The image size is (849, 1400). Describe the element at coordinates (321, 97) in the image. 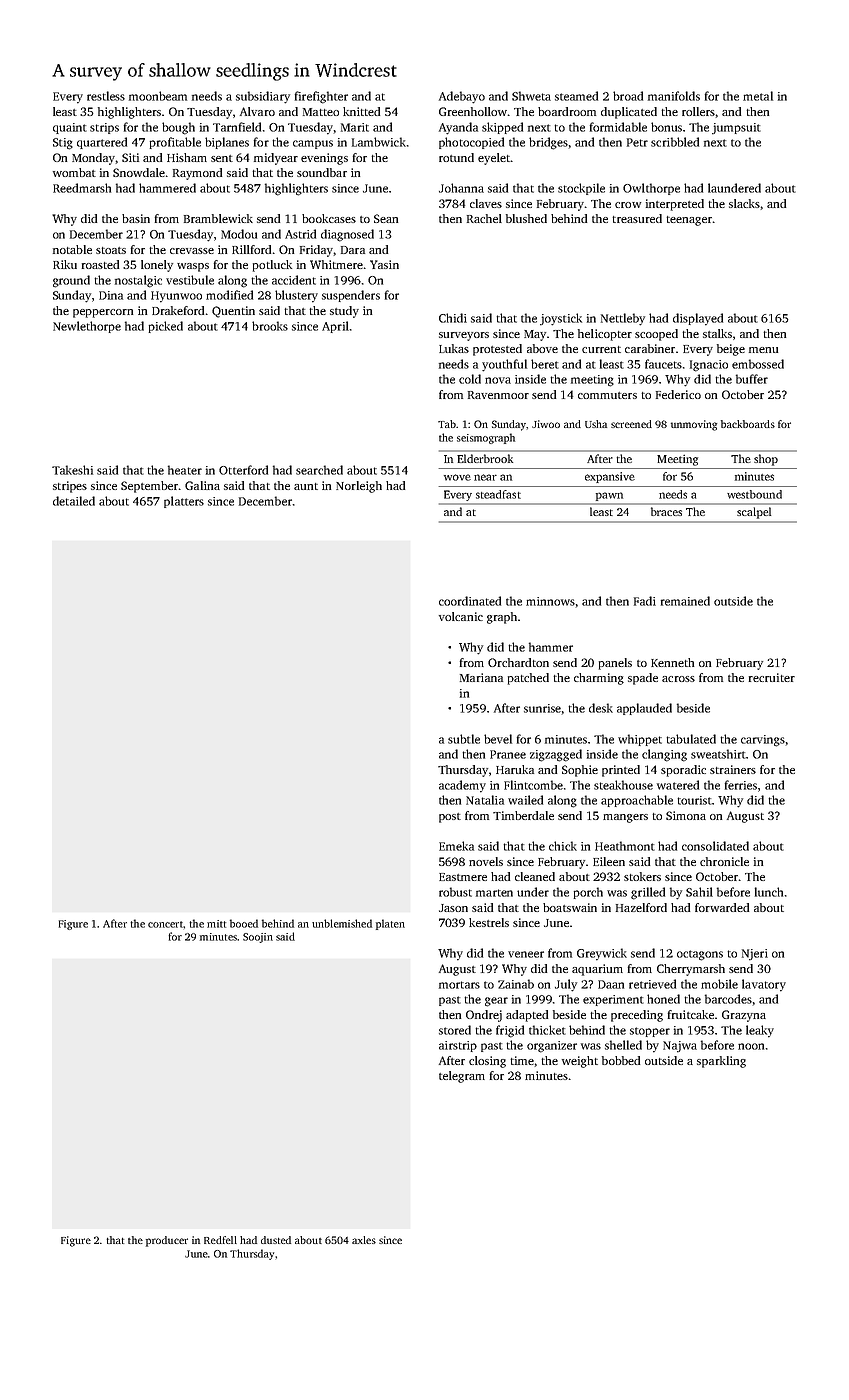

I see `firefighter` at that location.
